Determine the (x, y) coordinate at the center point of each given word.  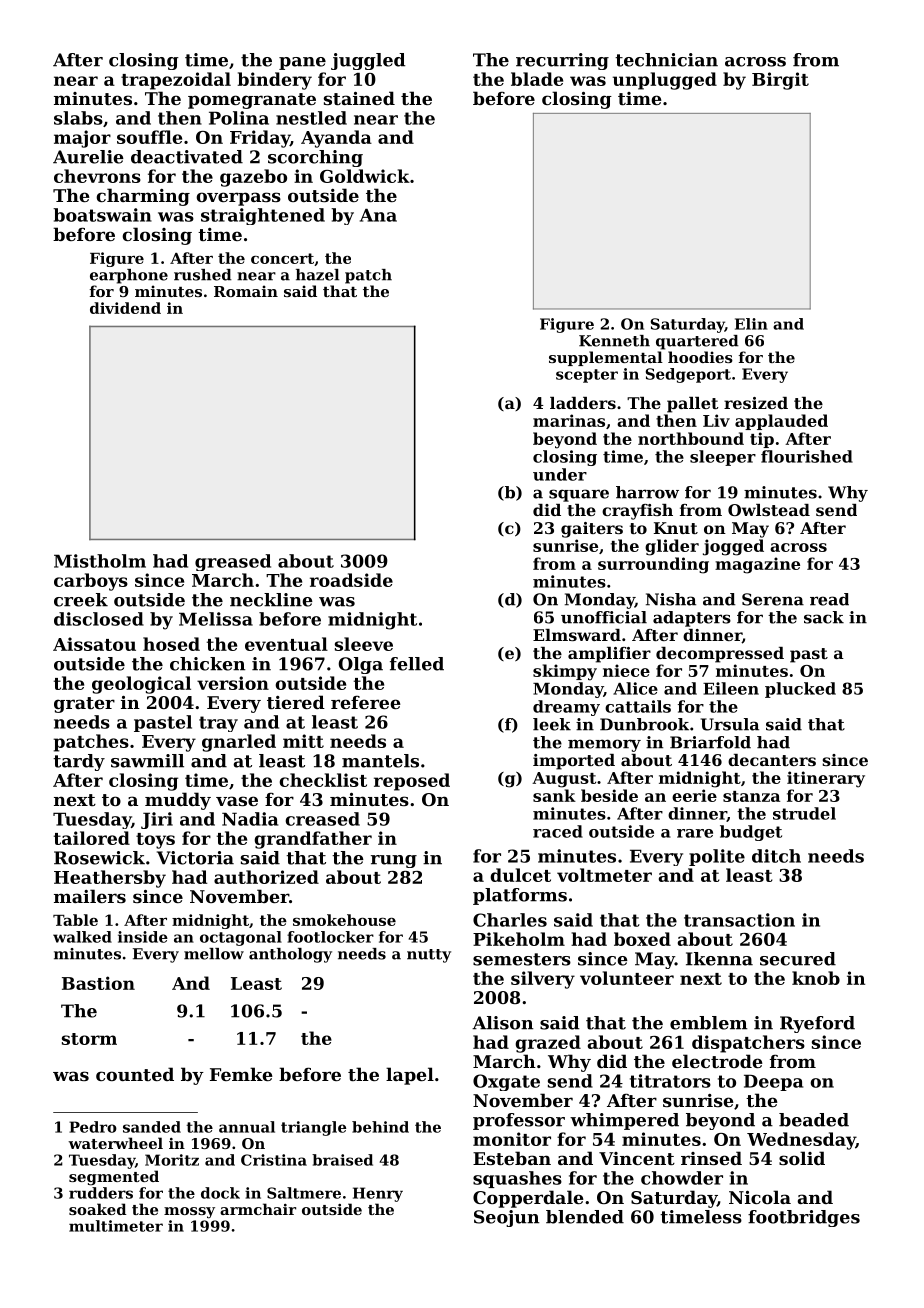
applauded (781, 422)
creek (81, 600)
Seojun (506, 1218)
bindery (274, 81)
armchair (258, 1209)
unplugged (665, 81)
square (579, 495)
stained (359, 98)
